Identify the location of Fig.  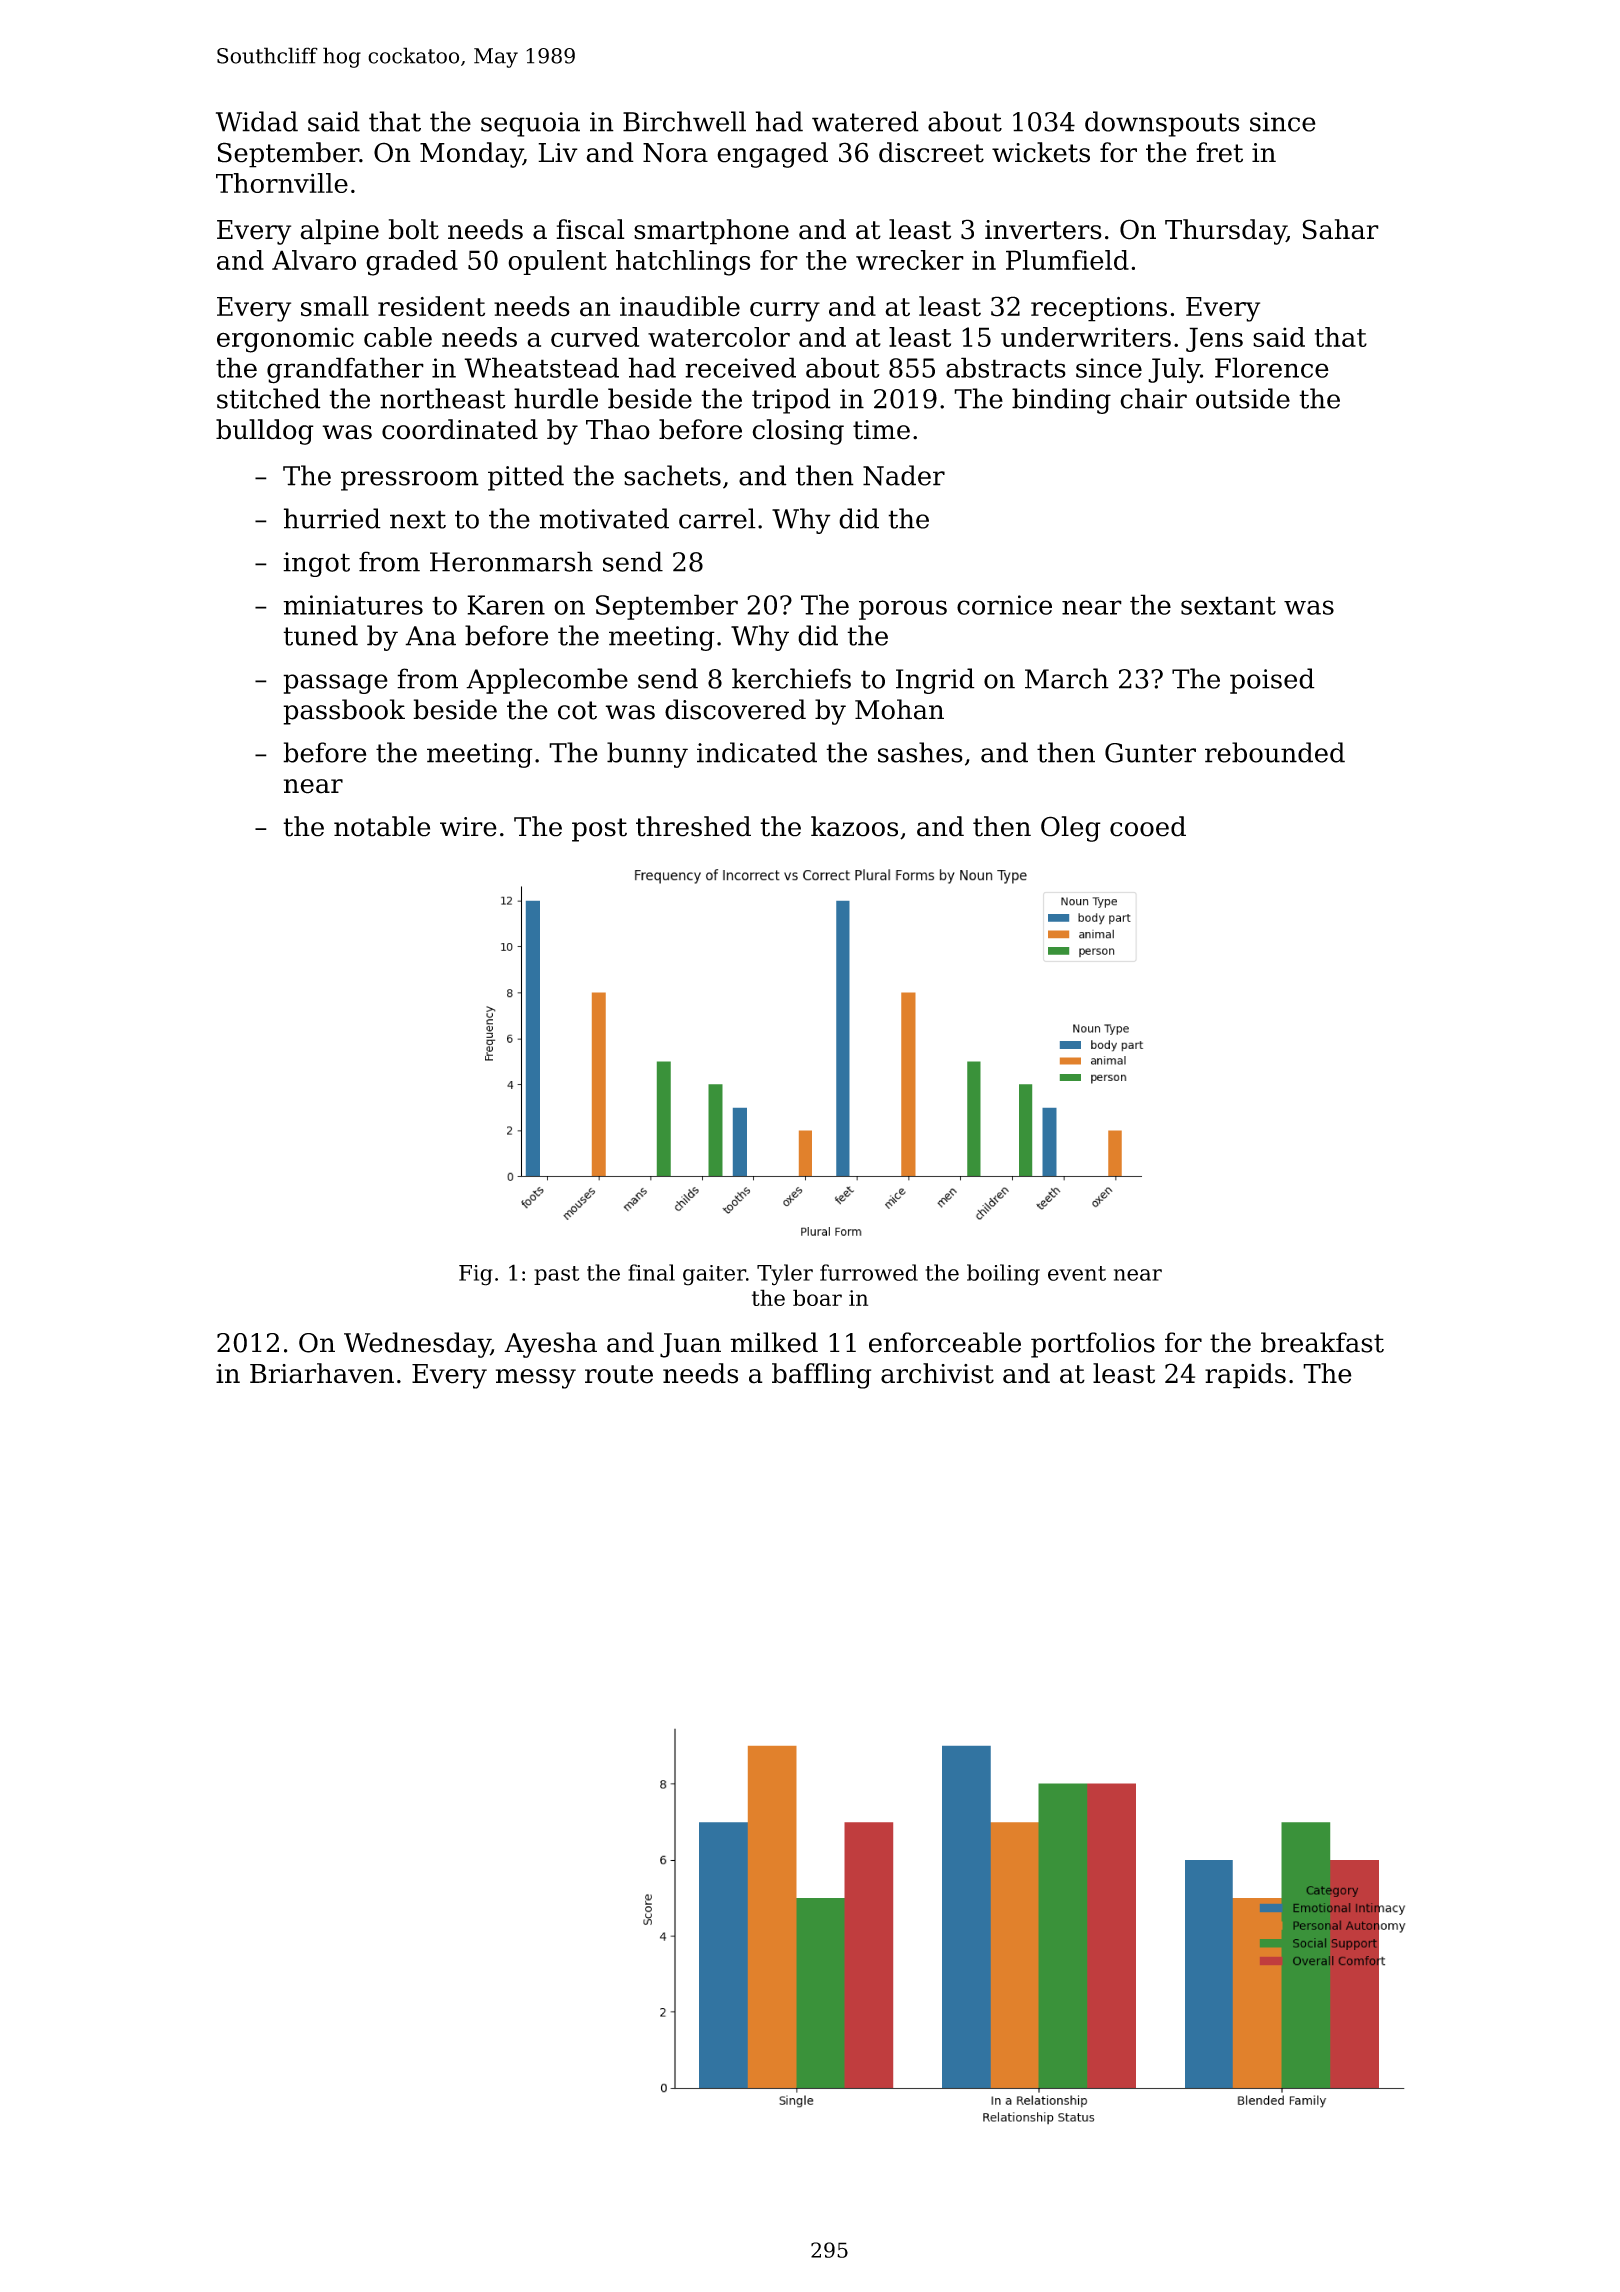
(476, 1275).
